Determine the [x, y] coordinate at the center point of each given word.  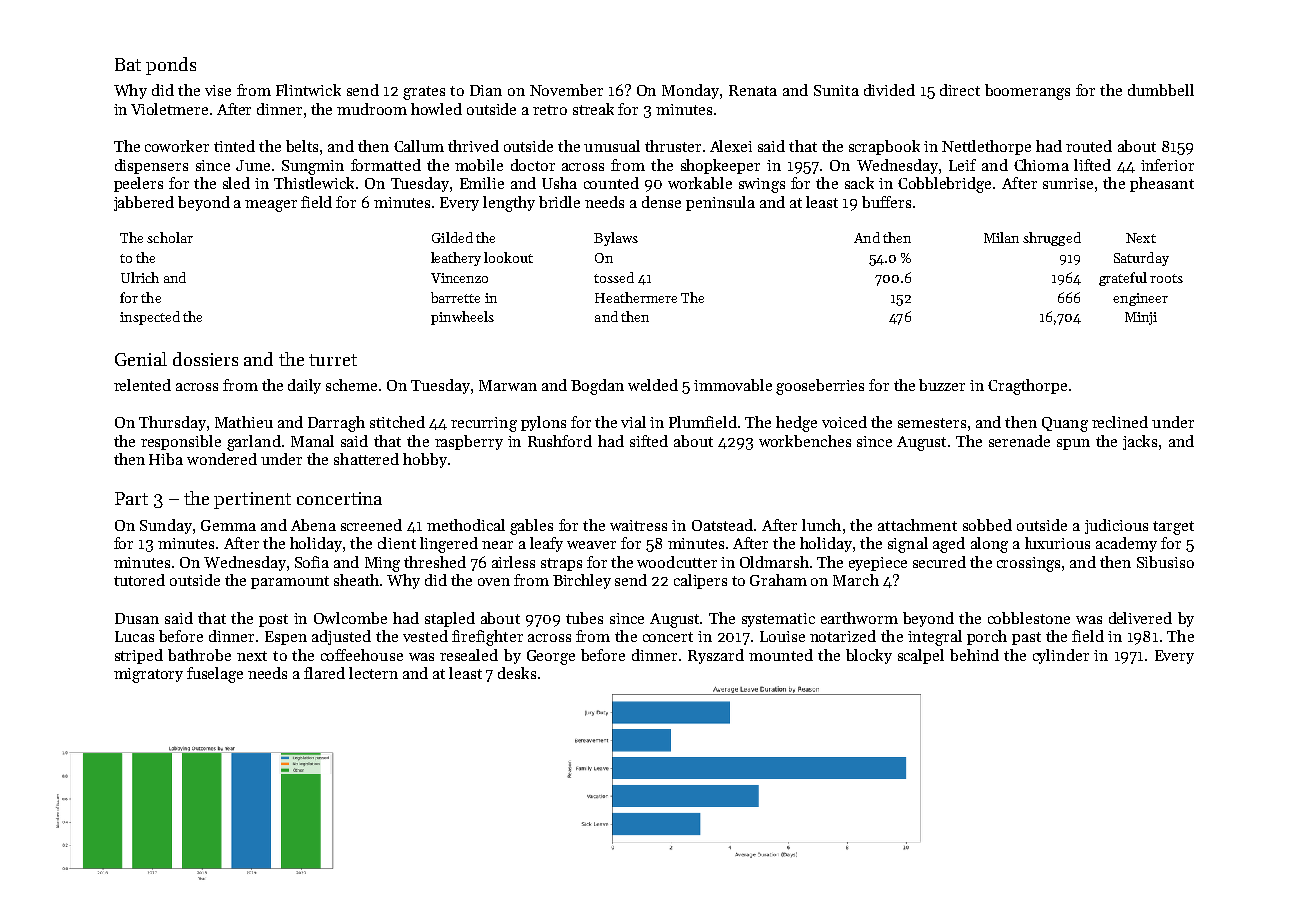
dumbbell [1161, 90]
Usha [559, 183]
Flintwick [308, 90]
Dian [486, 90]
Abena [313, 525]
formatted [386, 165]
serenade [1019, 441]
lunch [821, 525]
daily [304, 386]
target [1173, 528]
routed [1089, 146]
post [273, 620]
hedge [796, 424]
